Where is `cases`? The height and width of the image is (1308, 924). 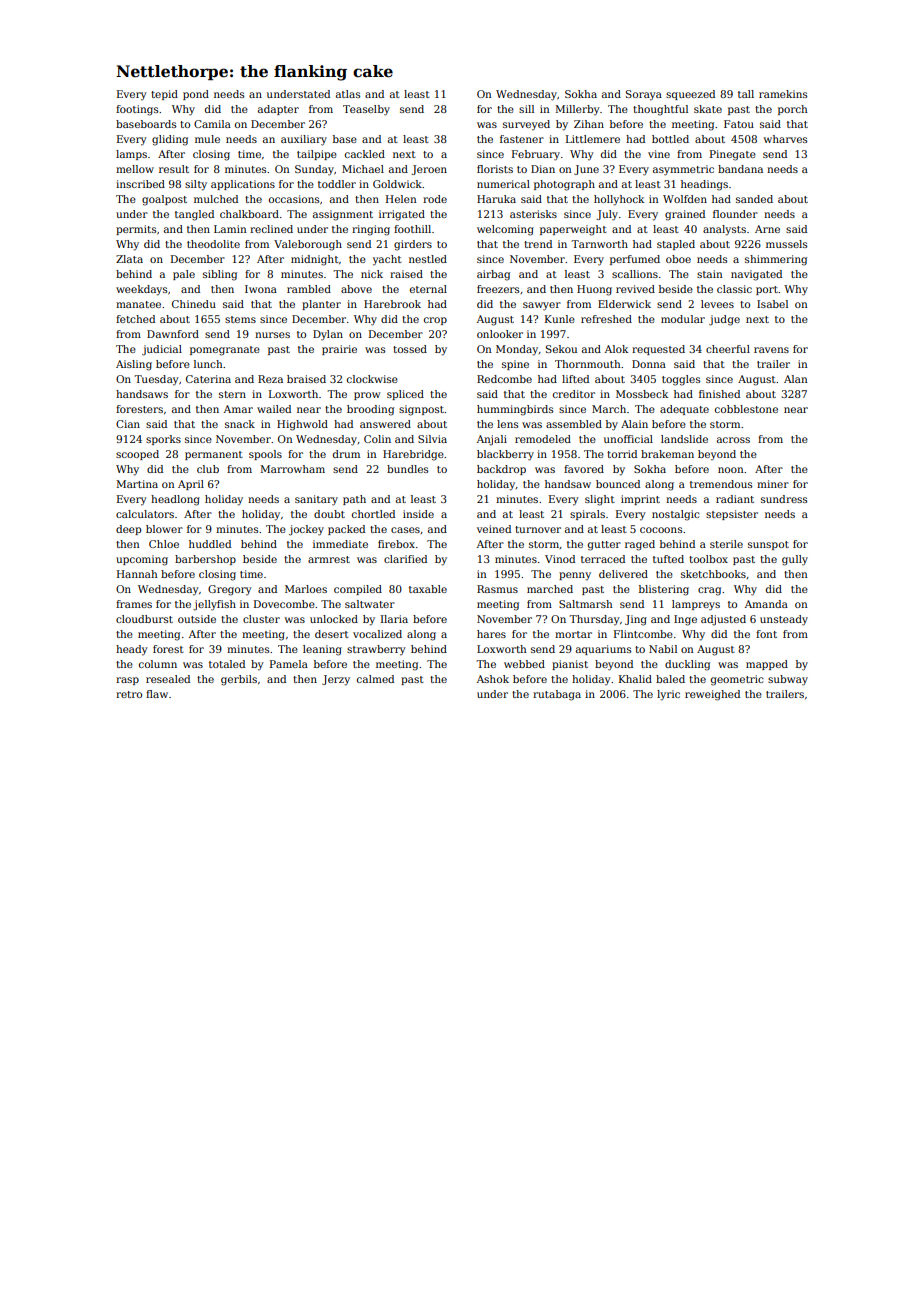 cases is located at coordinates (405, 530).
